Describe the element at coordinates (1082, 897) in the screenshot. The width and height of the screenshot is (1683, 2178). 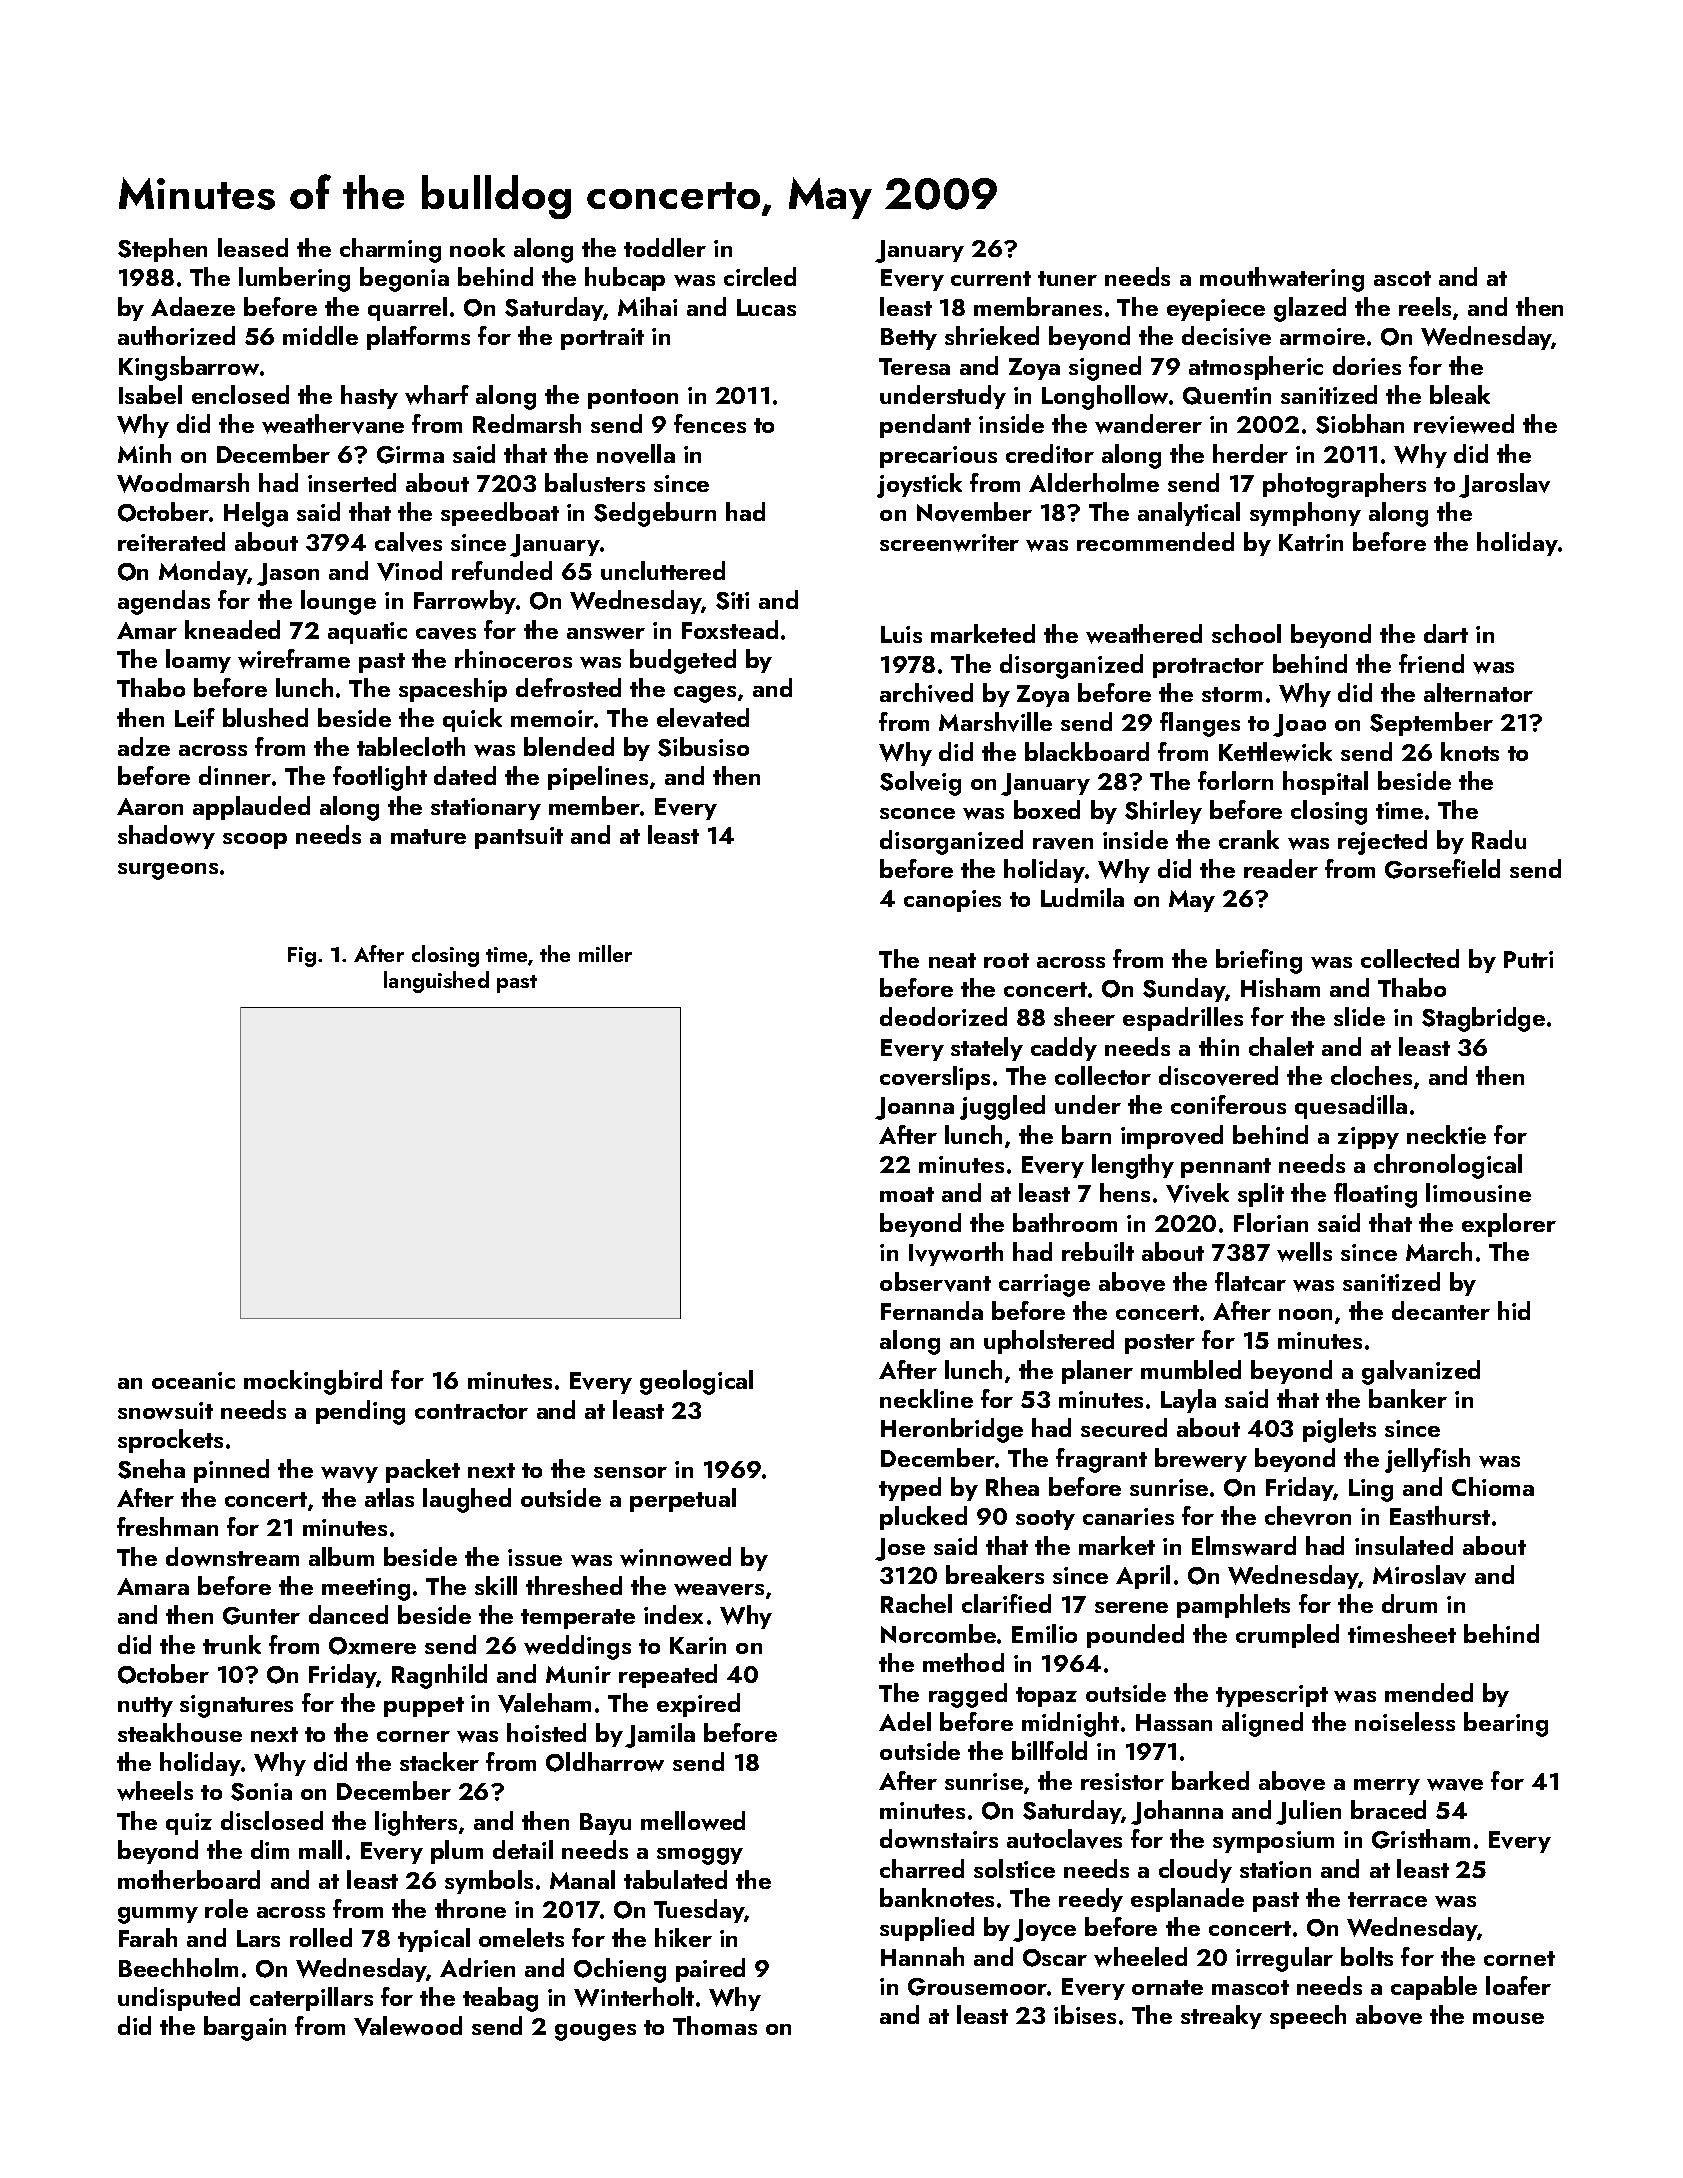
I see `Ludmila` at that location.
